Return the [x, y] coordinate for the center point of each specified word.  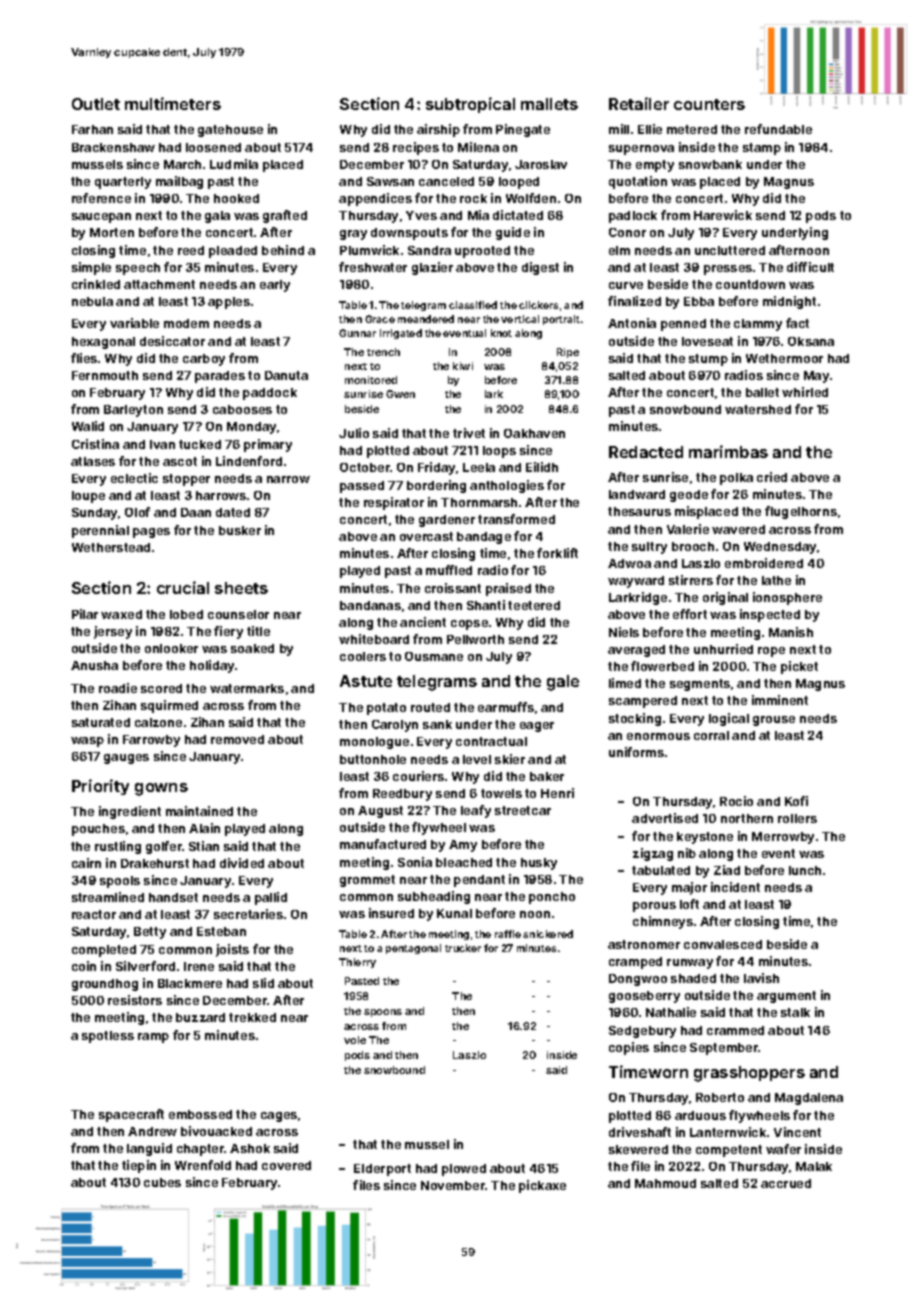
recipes [416, 148]
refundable [778, 129]
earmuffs [506, 707]
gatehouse [230, 131]
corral [711, 735]
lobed [186, 614]
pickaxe [542, 1186]
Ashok [250, 1148]
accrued [786, 1183]
